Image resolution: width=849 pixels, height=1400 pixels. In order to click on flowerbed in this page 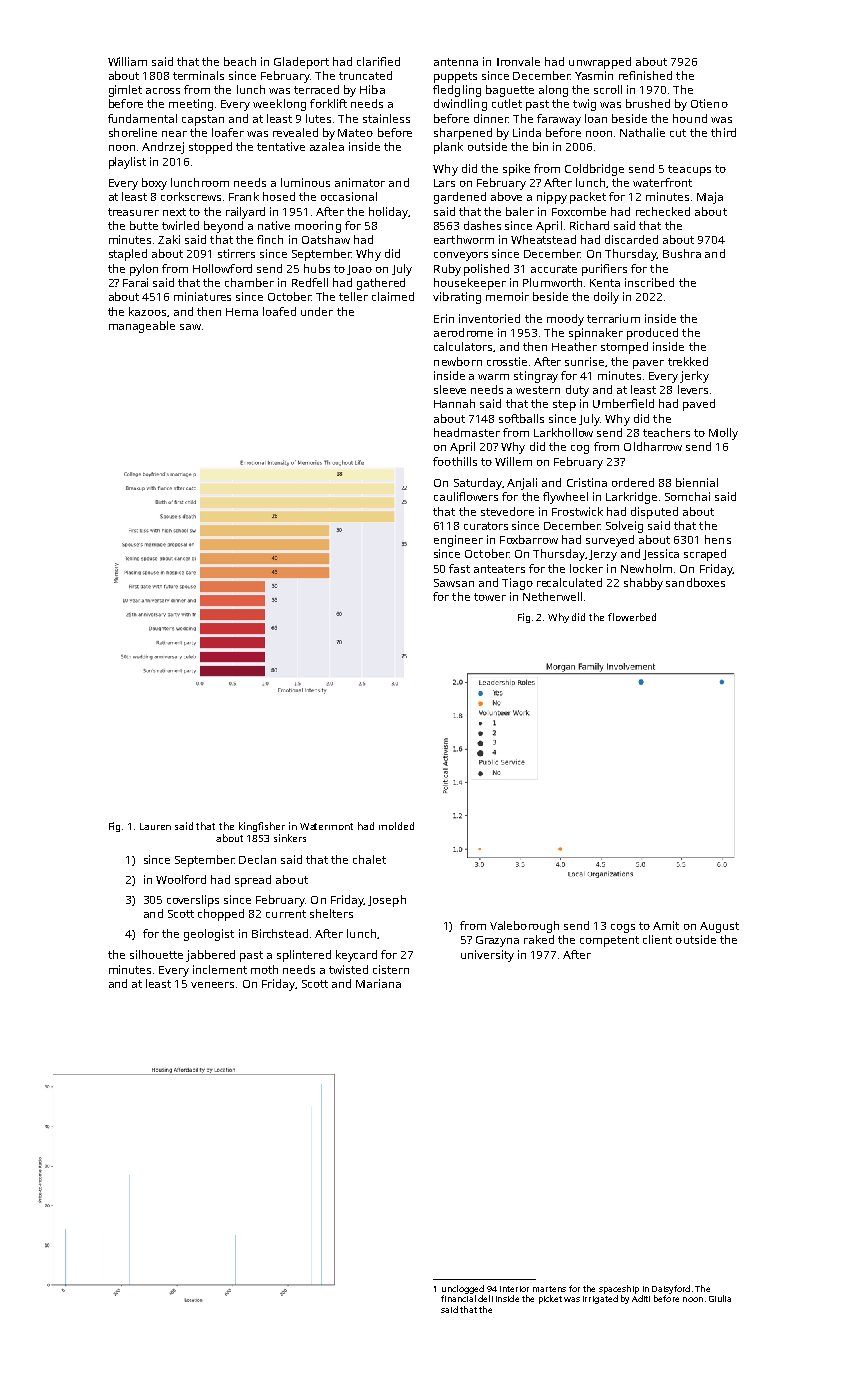, I will do `click(632, 617)`.
